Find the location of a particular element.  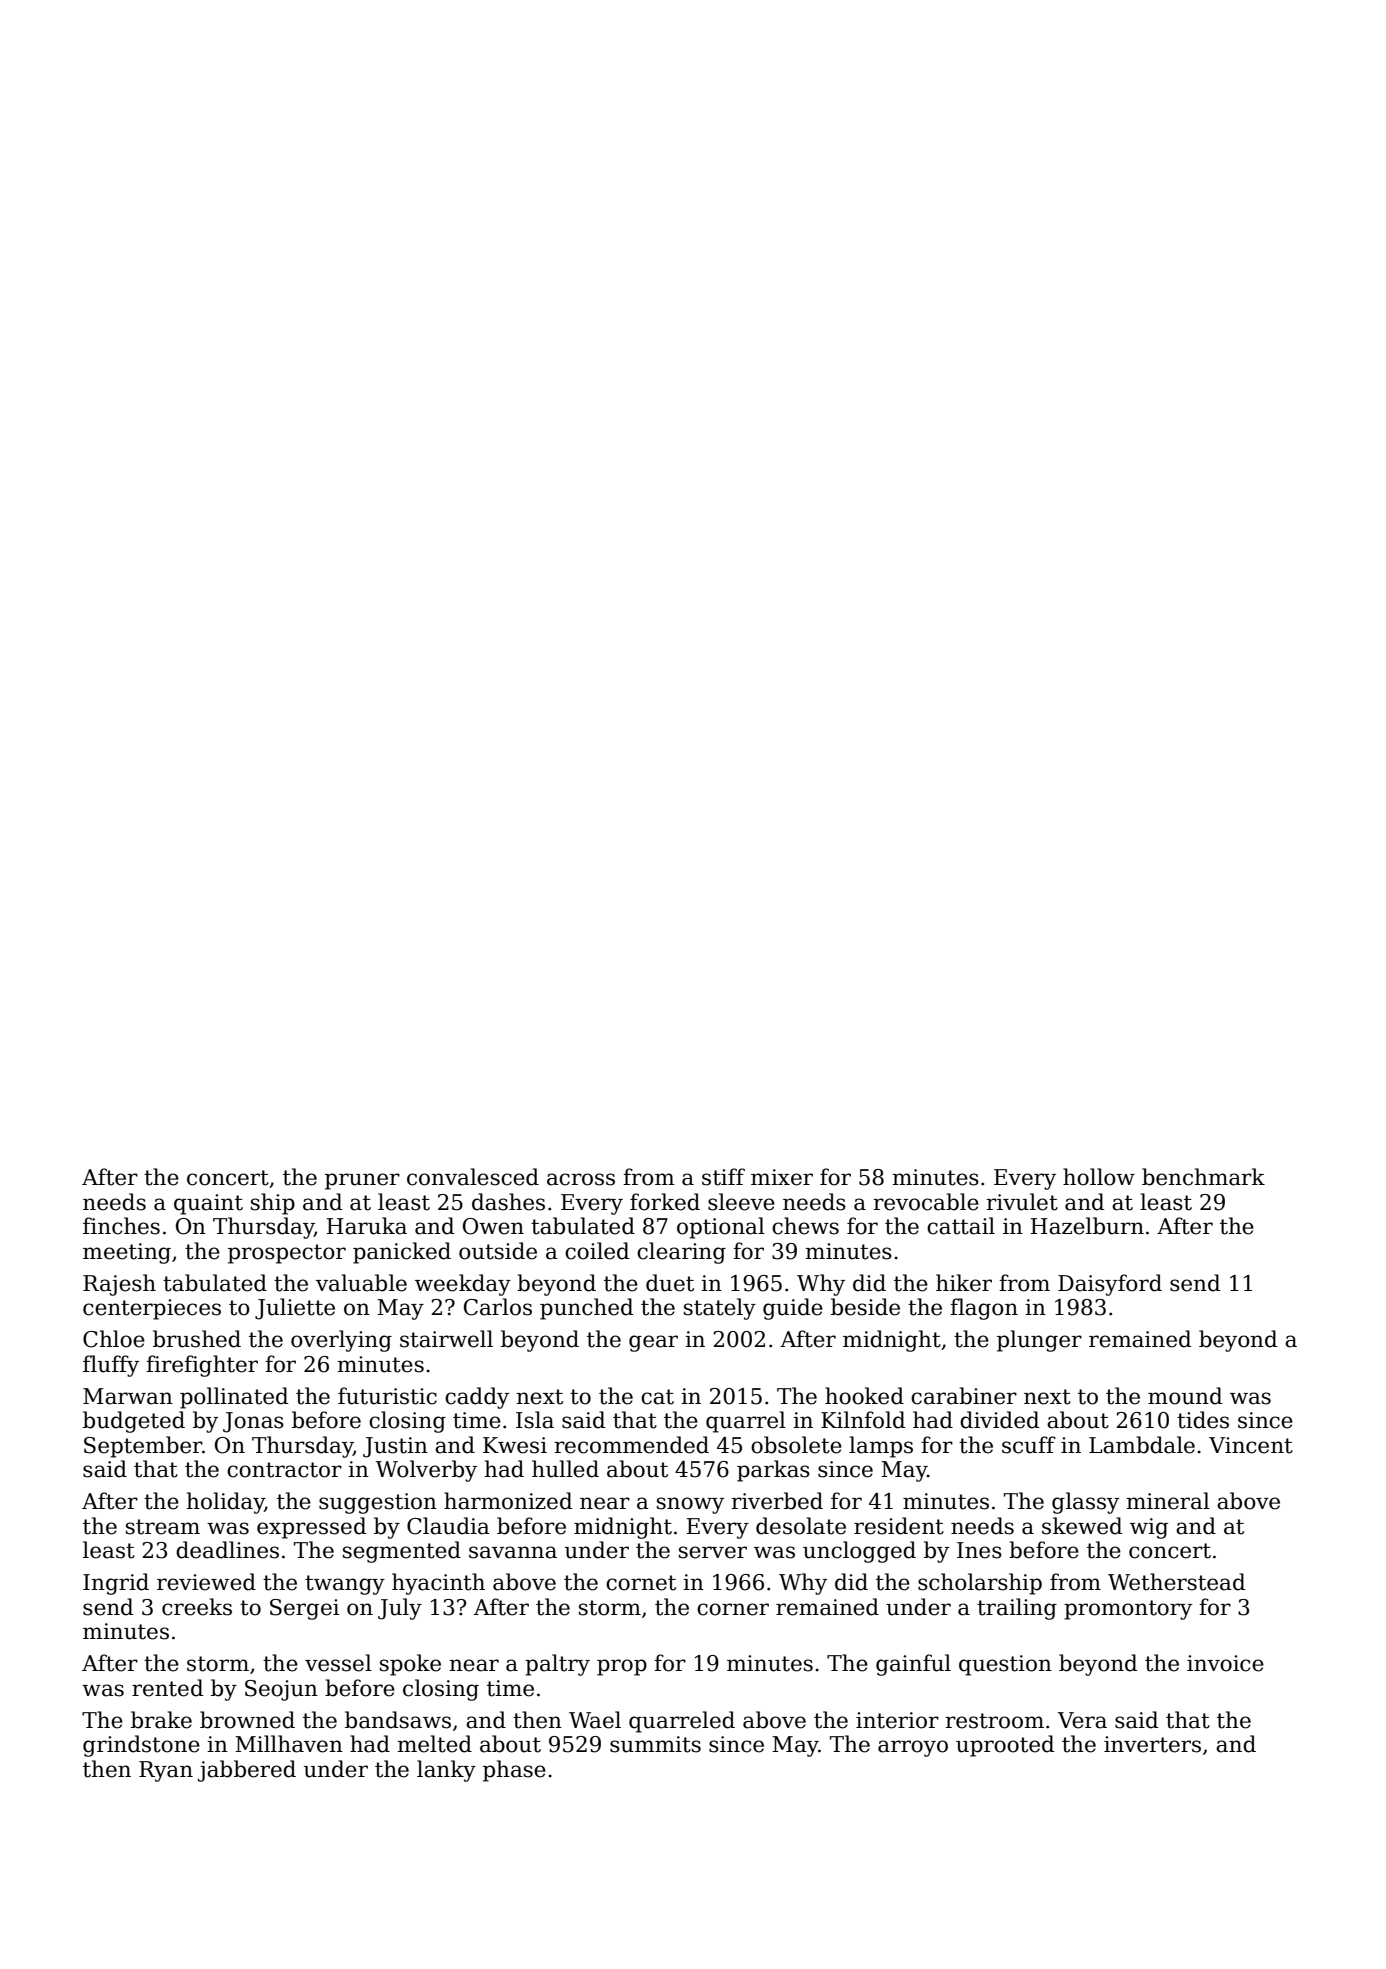

budgeted is located at coordinates (134, 1422).
